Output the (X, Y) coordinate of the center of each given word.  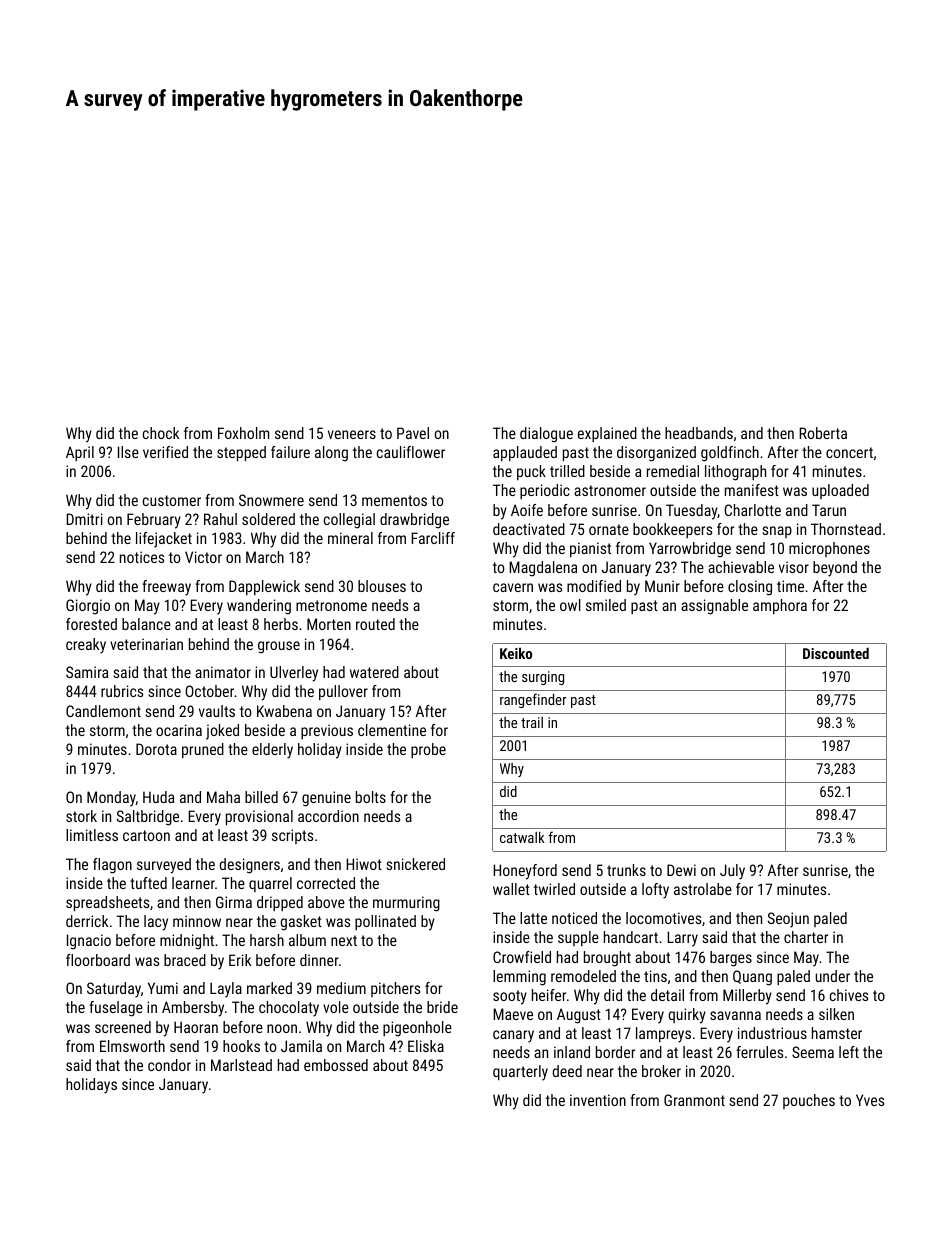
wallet (511, 889)
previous (327, 731)
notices (142, 557)
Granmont (694, 1100)
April (80, 453)
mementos (394, 500)
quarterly (520, 1073)
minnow (197, 921)
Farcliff (433, 538)
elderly (272, 751)
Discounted (836, 653)
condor (169, 1065)
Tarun (829, 510)
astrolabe (703, 889)
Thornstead (846, 529)
